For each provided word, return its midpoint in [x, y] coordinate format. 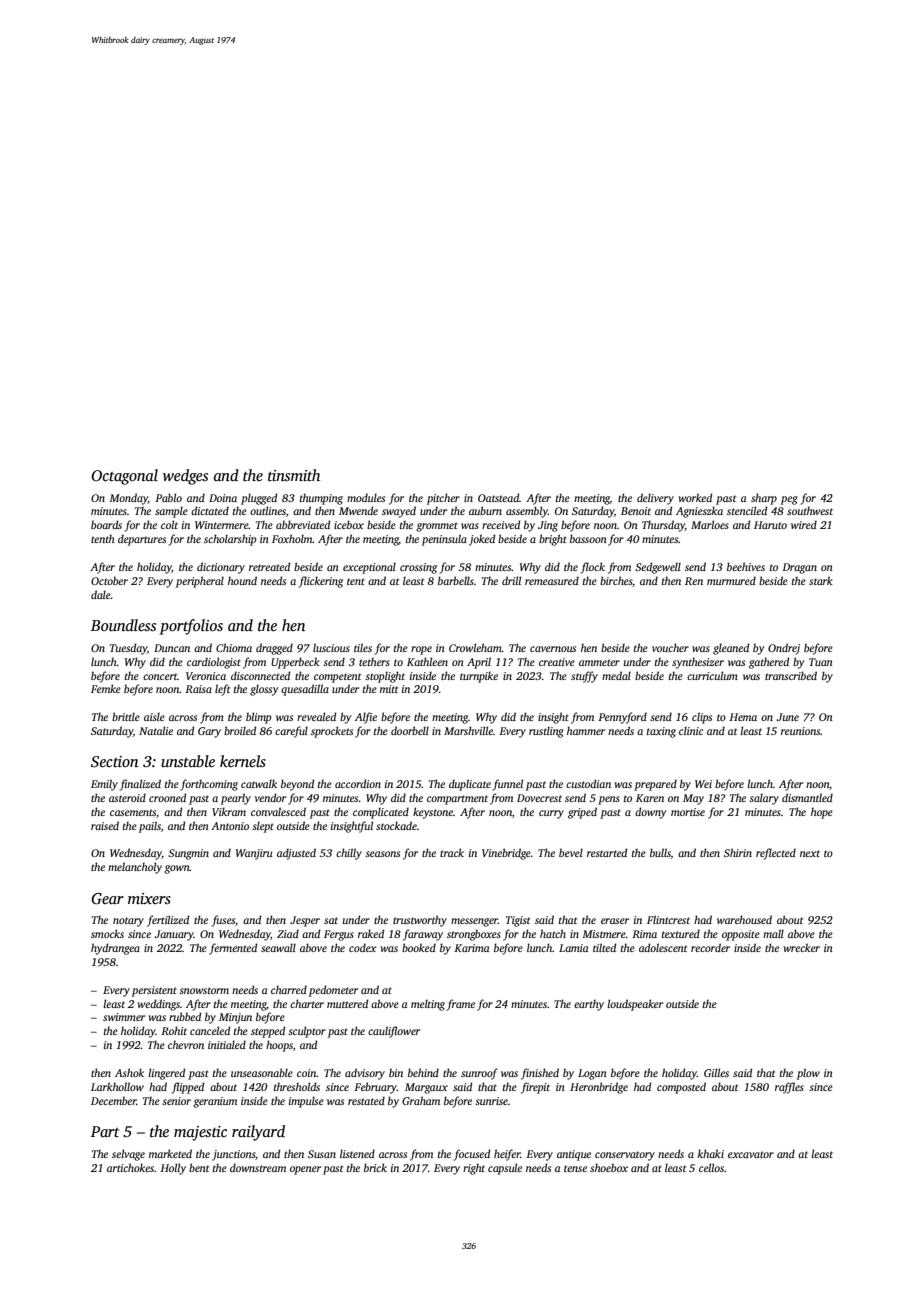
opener [305, 1170]
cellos [711, 1167]
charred [289, 989]
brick [375, 1167]
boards [106, 524]
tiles [363, 647]
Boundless [123, 625]
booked [419, 947]
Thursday [663, 526]
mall [773, 933]
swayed [399, 512]
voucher [670, 647]
